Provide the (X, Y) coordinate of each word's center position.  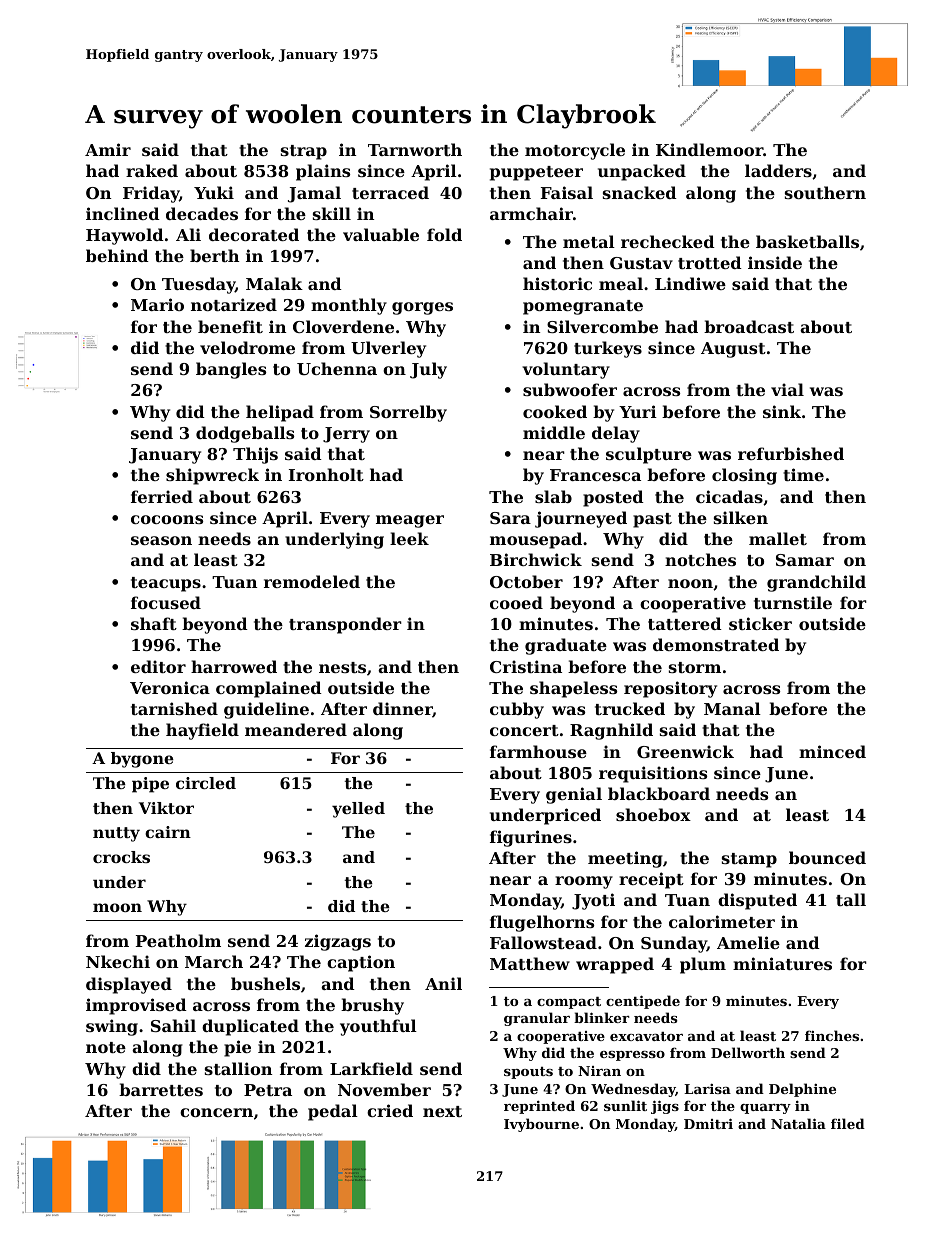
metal (589, 241)
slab (553, 496)
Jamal (314, 194)
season (161, 540)
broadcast (749, 326)
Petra (268, 1090)
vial (787, 389)
